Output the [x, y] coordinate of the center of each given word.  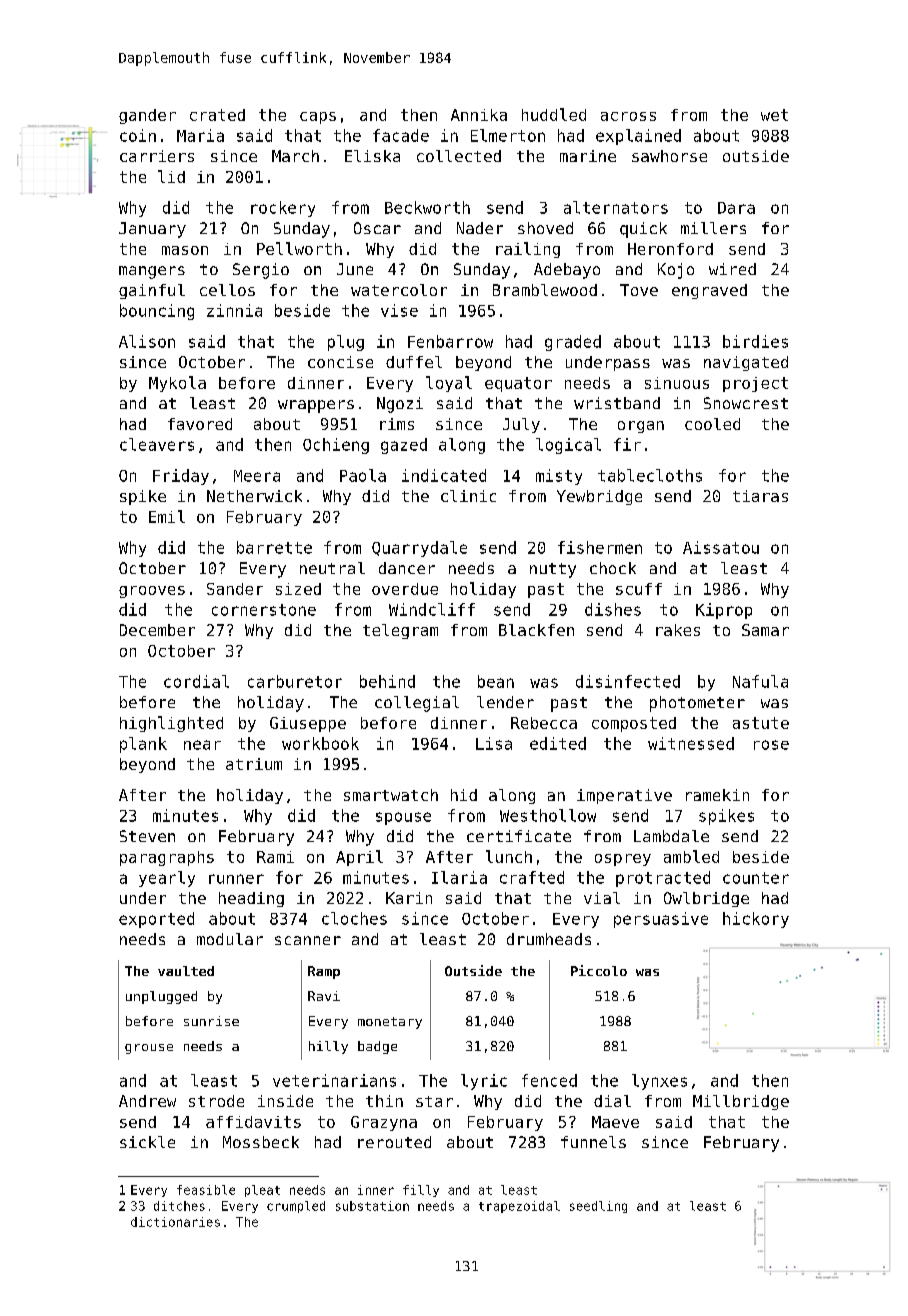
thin [384, 1101]
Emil [167, 516]
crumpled [296, 1207]
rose [771, 745]
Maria [200, 135]
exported [156, 920]
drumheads [549, 939]
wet [774, 115]
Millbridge [741, 1102]
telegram [400, 631]
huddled [554, 114]
